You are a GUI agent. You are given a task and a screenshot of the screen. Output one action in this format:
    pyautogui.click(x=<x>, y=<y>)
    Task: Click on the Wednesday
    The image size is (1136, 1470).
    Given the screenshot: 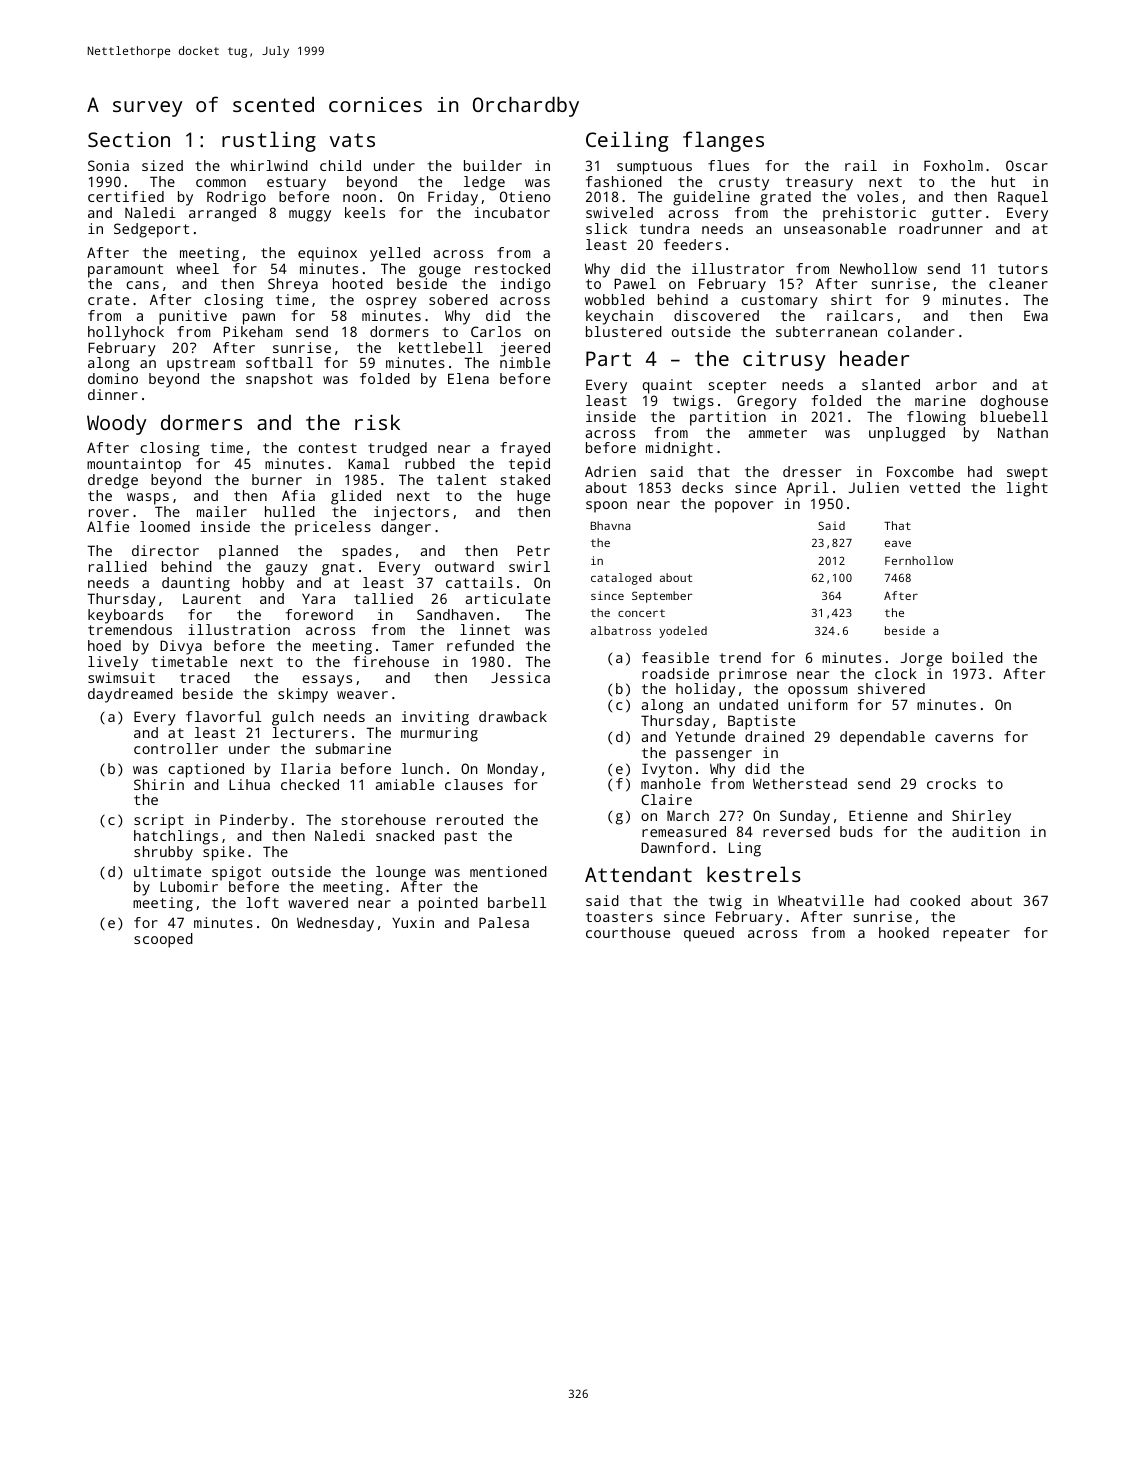 What is the action you would take?
    pyautogui.click(x=335, y=924)
